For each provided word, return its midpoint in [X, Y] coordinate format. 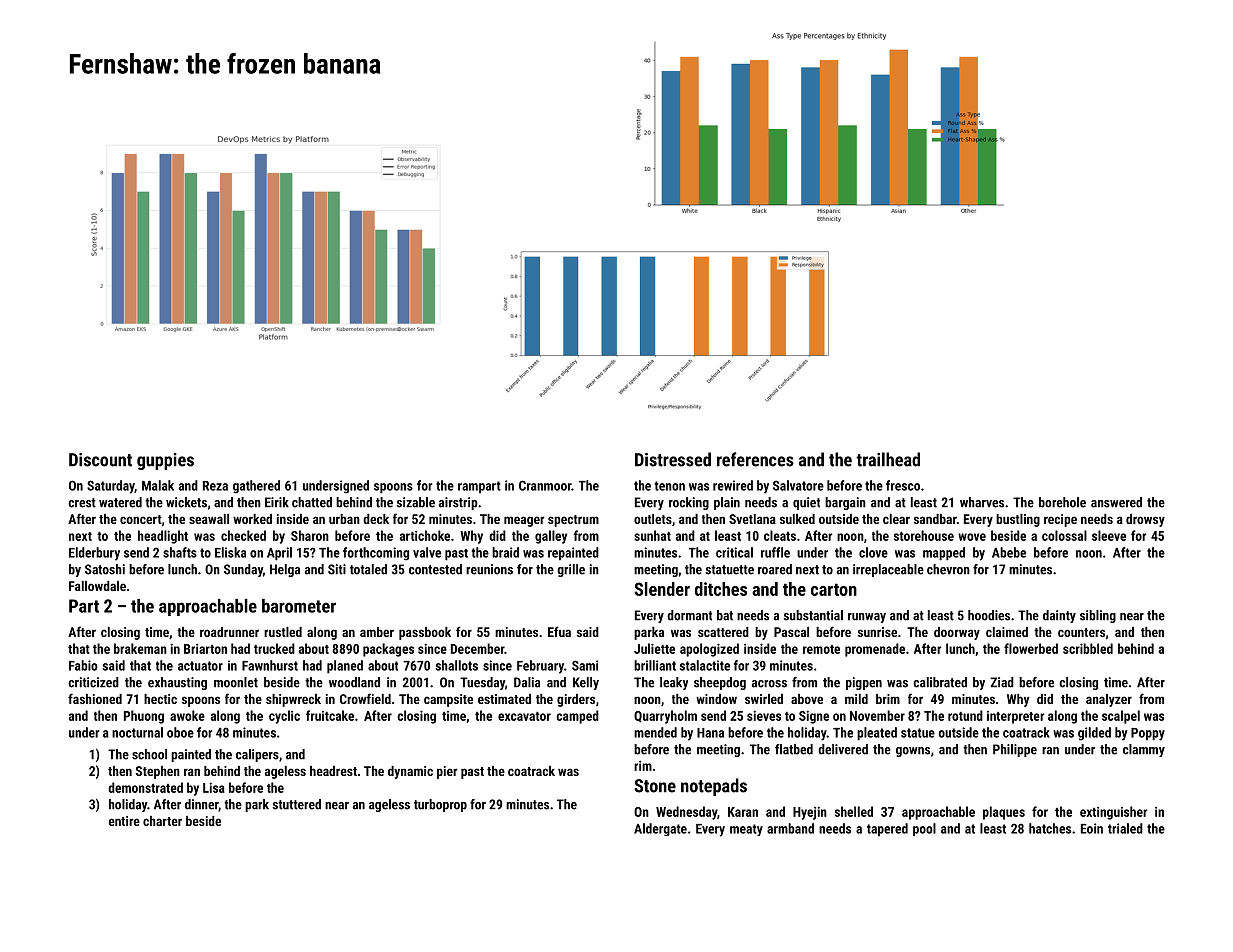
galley [551, 537]
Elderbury [94, 554]
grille [571, 570]
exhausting [177, 683]
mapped [944, 554]
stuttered [296, 804]
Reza [215, 486]
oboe [180, 732]
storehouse [924, 535]
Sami [585, 665]
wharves [982, 502]
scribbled [1088, 648]
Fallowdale [97, 586]
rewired [733, 485]
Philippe [1015, 750]
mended [655, 732]
